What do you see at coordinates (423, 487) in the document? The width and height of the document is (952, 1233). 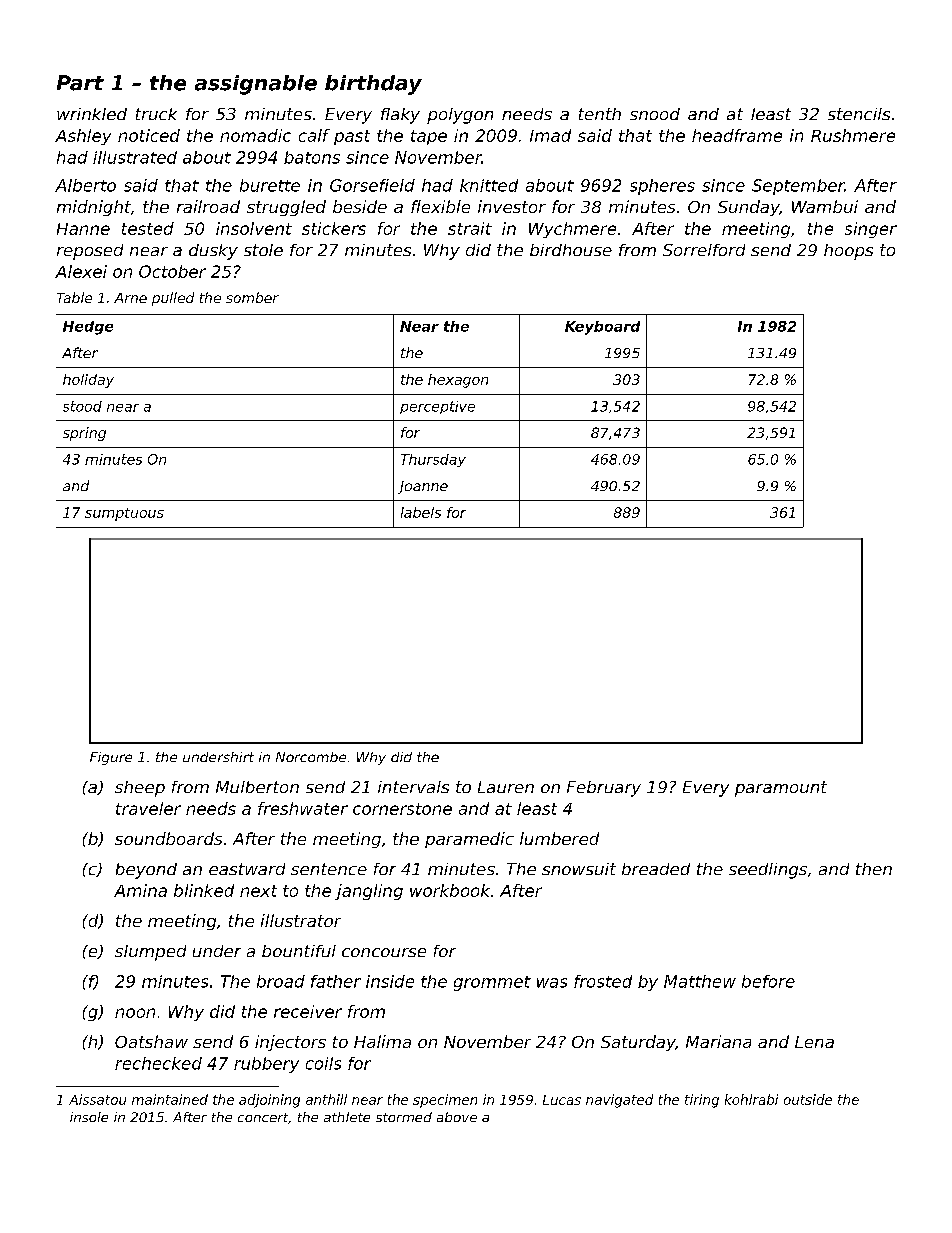 I see `Joanne` at bounding box center [423, 487].
